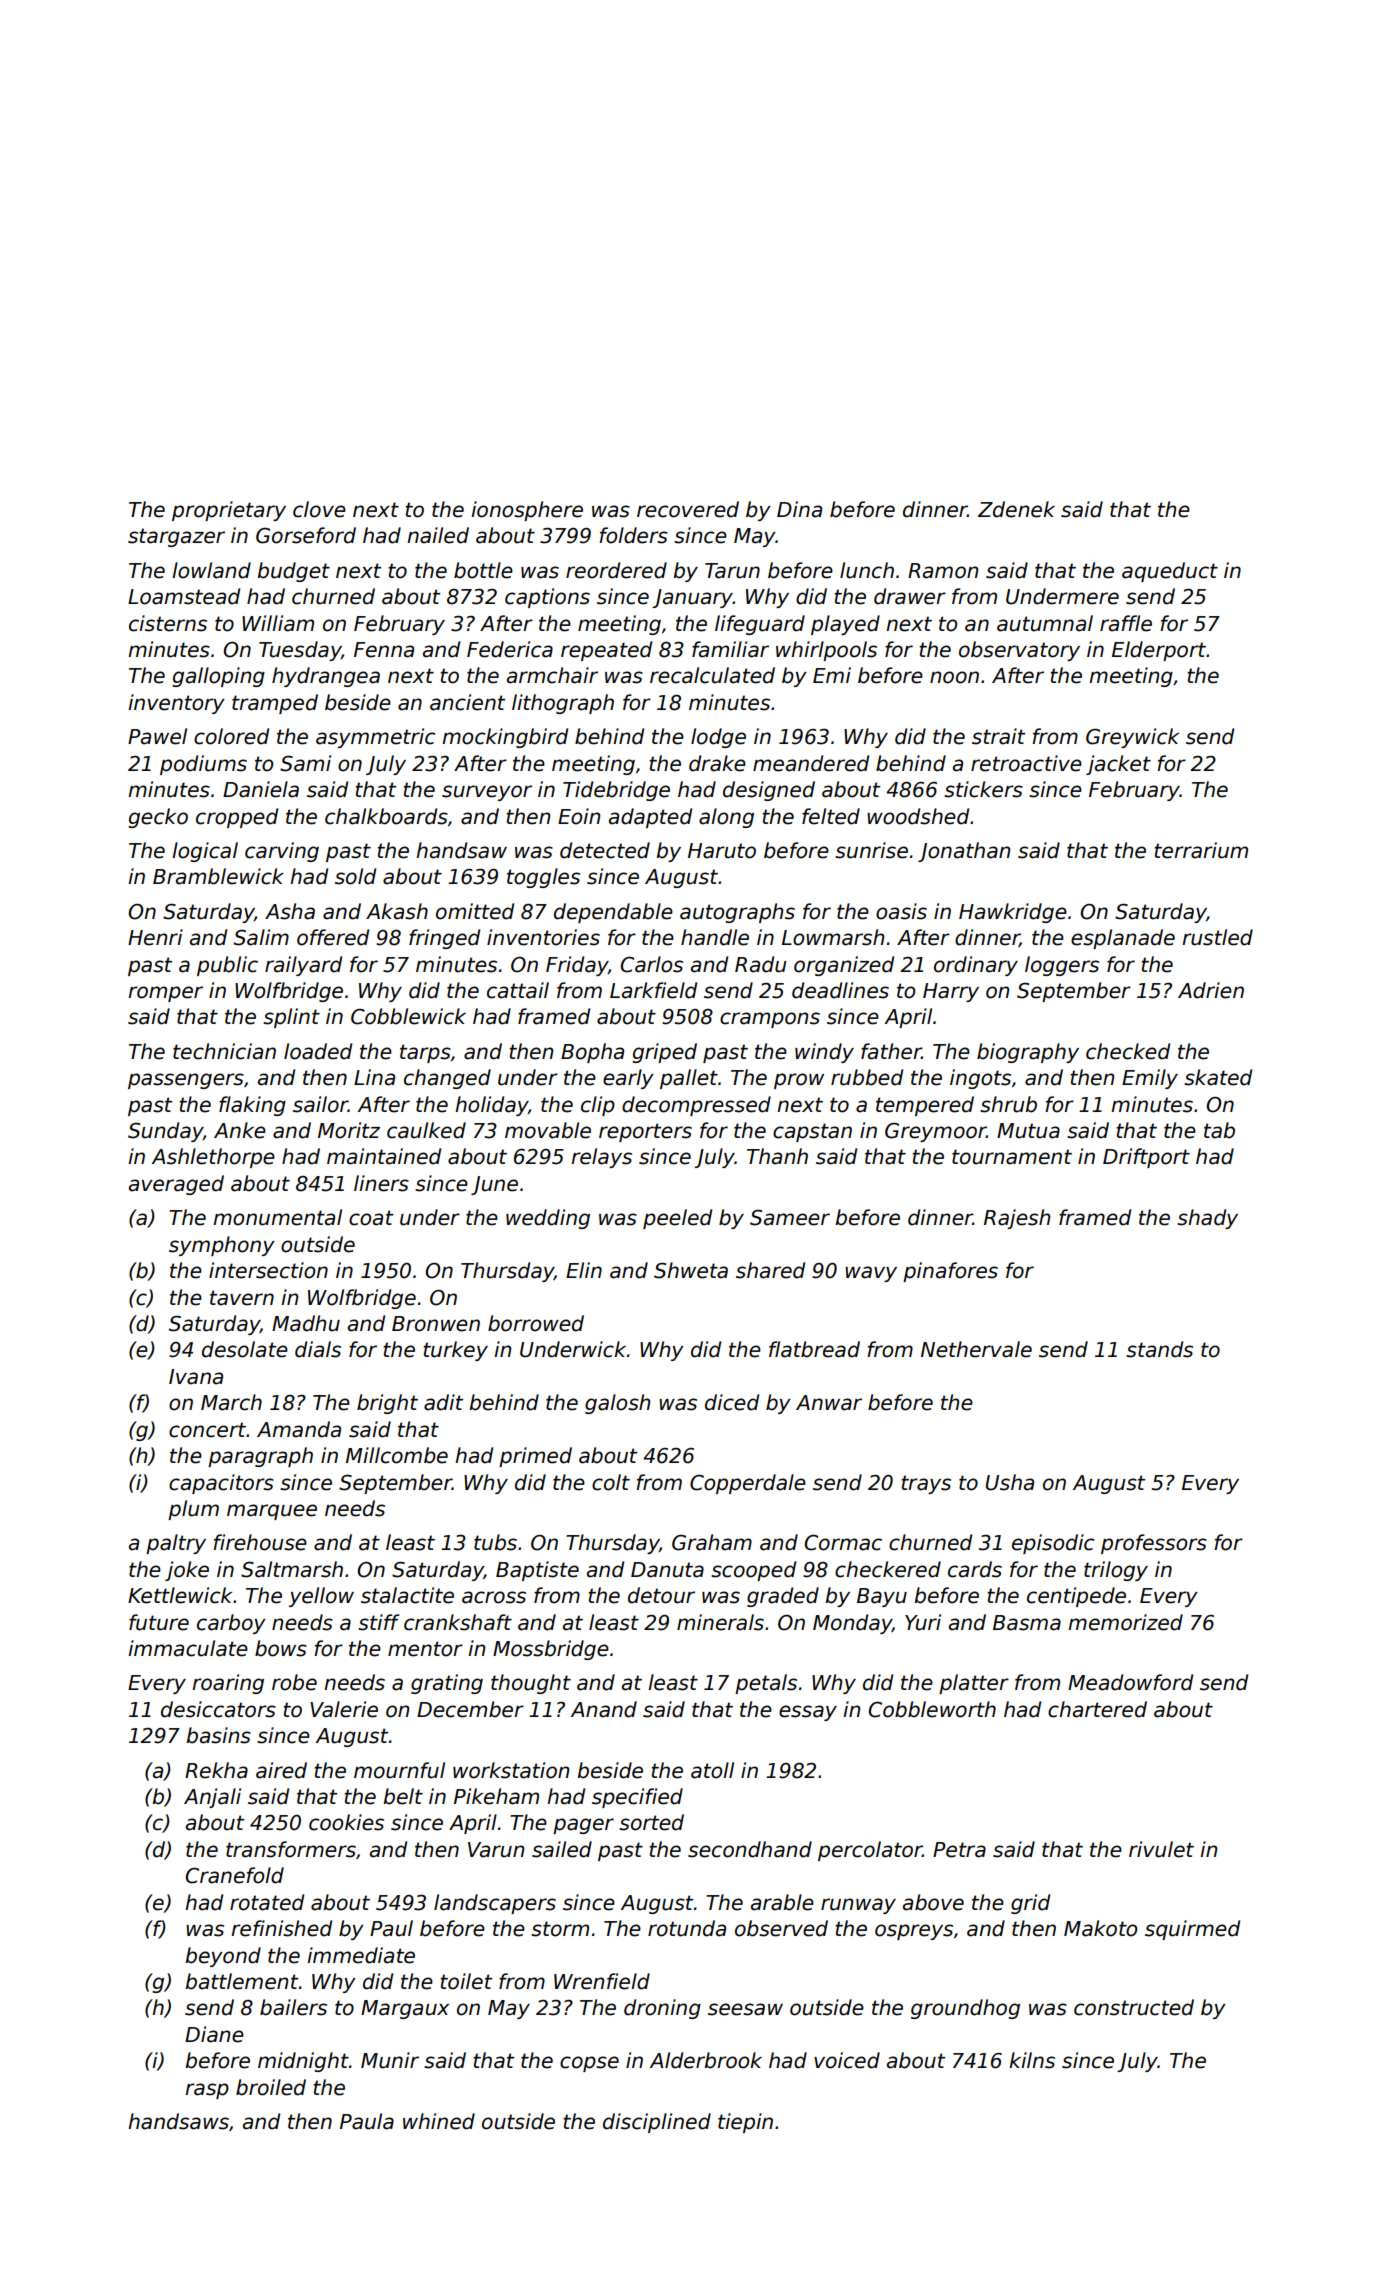 This page has width=1382, height=2277. Describe the element at coordinates (592, 1053) in the page. I see `Bopha` at that location.
